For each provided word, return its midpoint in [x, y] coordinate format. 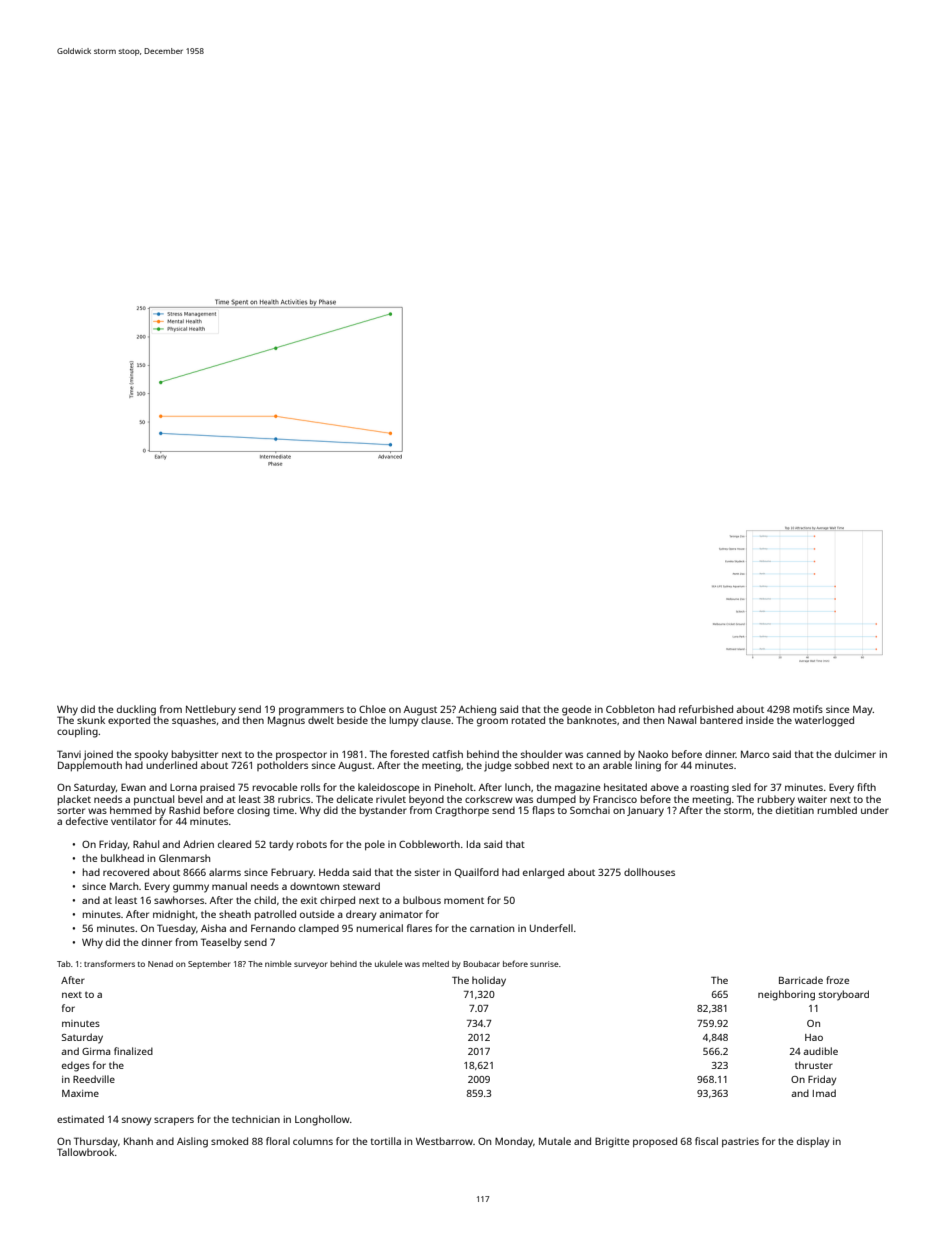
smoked [229, 1141]
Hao [814, 1037]
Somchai [590, 810]
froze [837, 980]
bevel [190, 799]
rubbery [776, 800]
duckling [136, 710]
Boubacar [481, 964]
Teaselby [221, 943]
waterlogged [824, 721]
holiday [489, 981]
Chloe [372, 709]
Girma [96, 1051]
